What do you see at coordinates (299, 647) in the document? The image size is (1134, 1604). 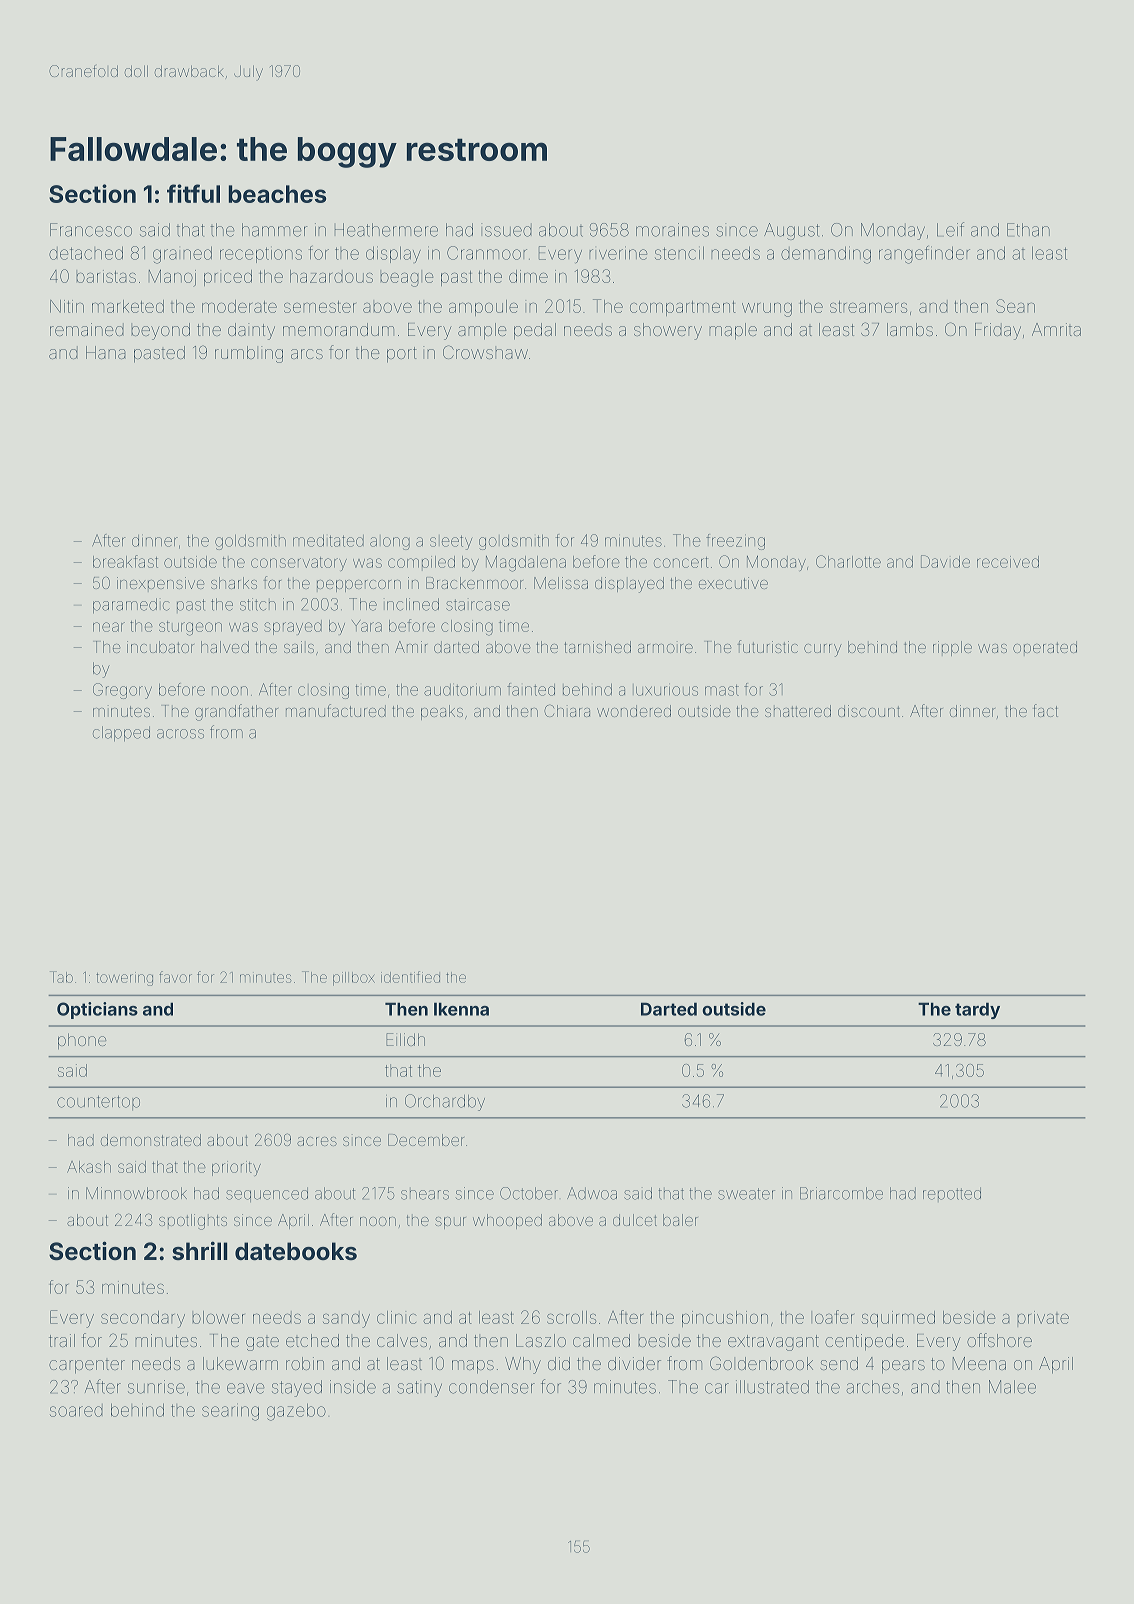 I see `sails` at bounding box center [299, 647].
